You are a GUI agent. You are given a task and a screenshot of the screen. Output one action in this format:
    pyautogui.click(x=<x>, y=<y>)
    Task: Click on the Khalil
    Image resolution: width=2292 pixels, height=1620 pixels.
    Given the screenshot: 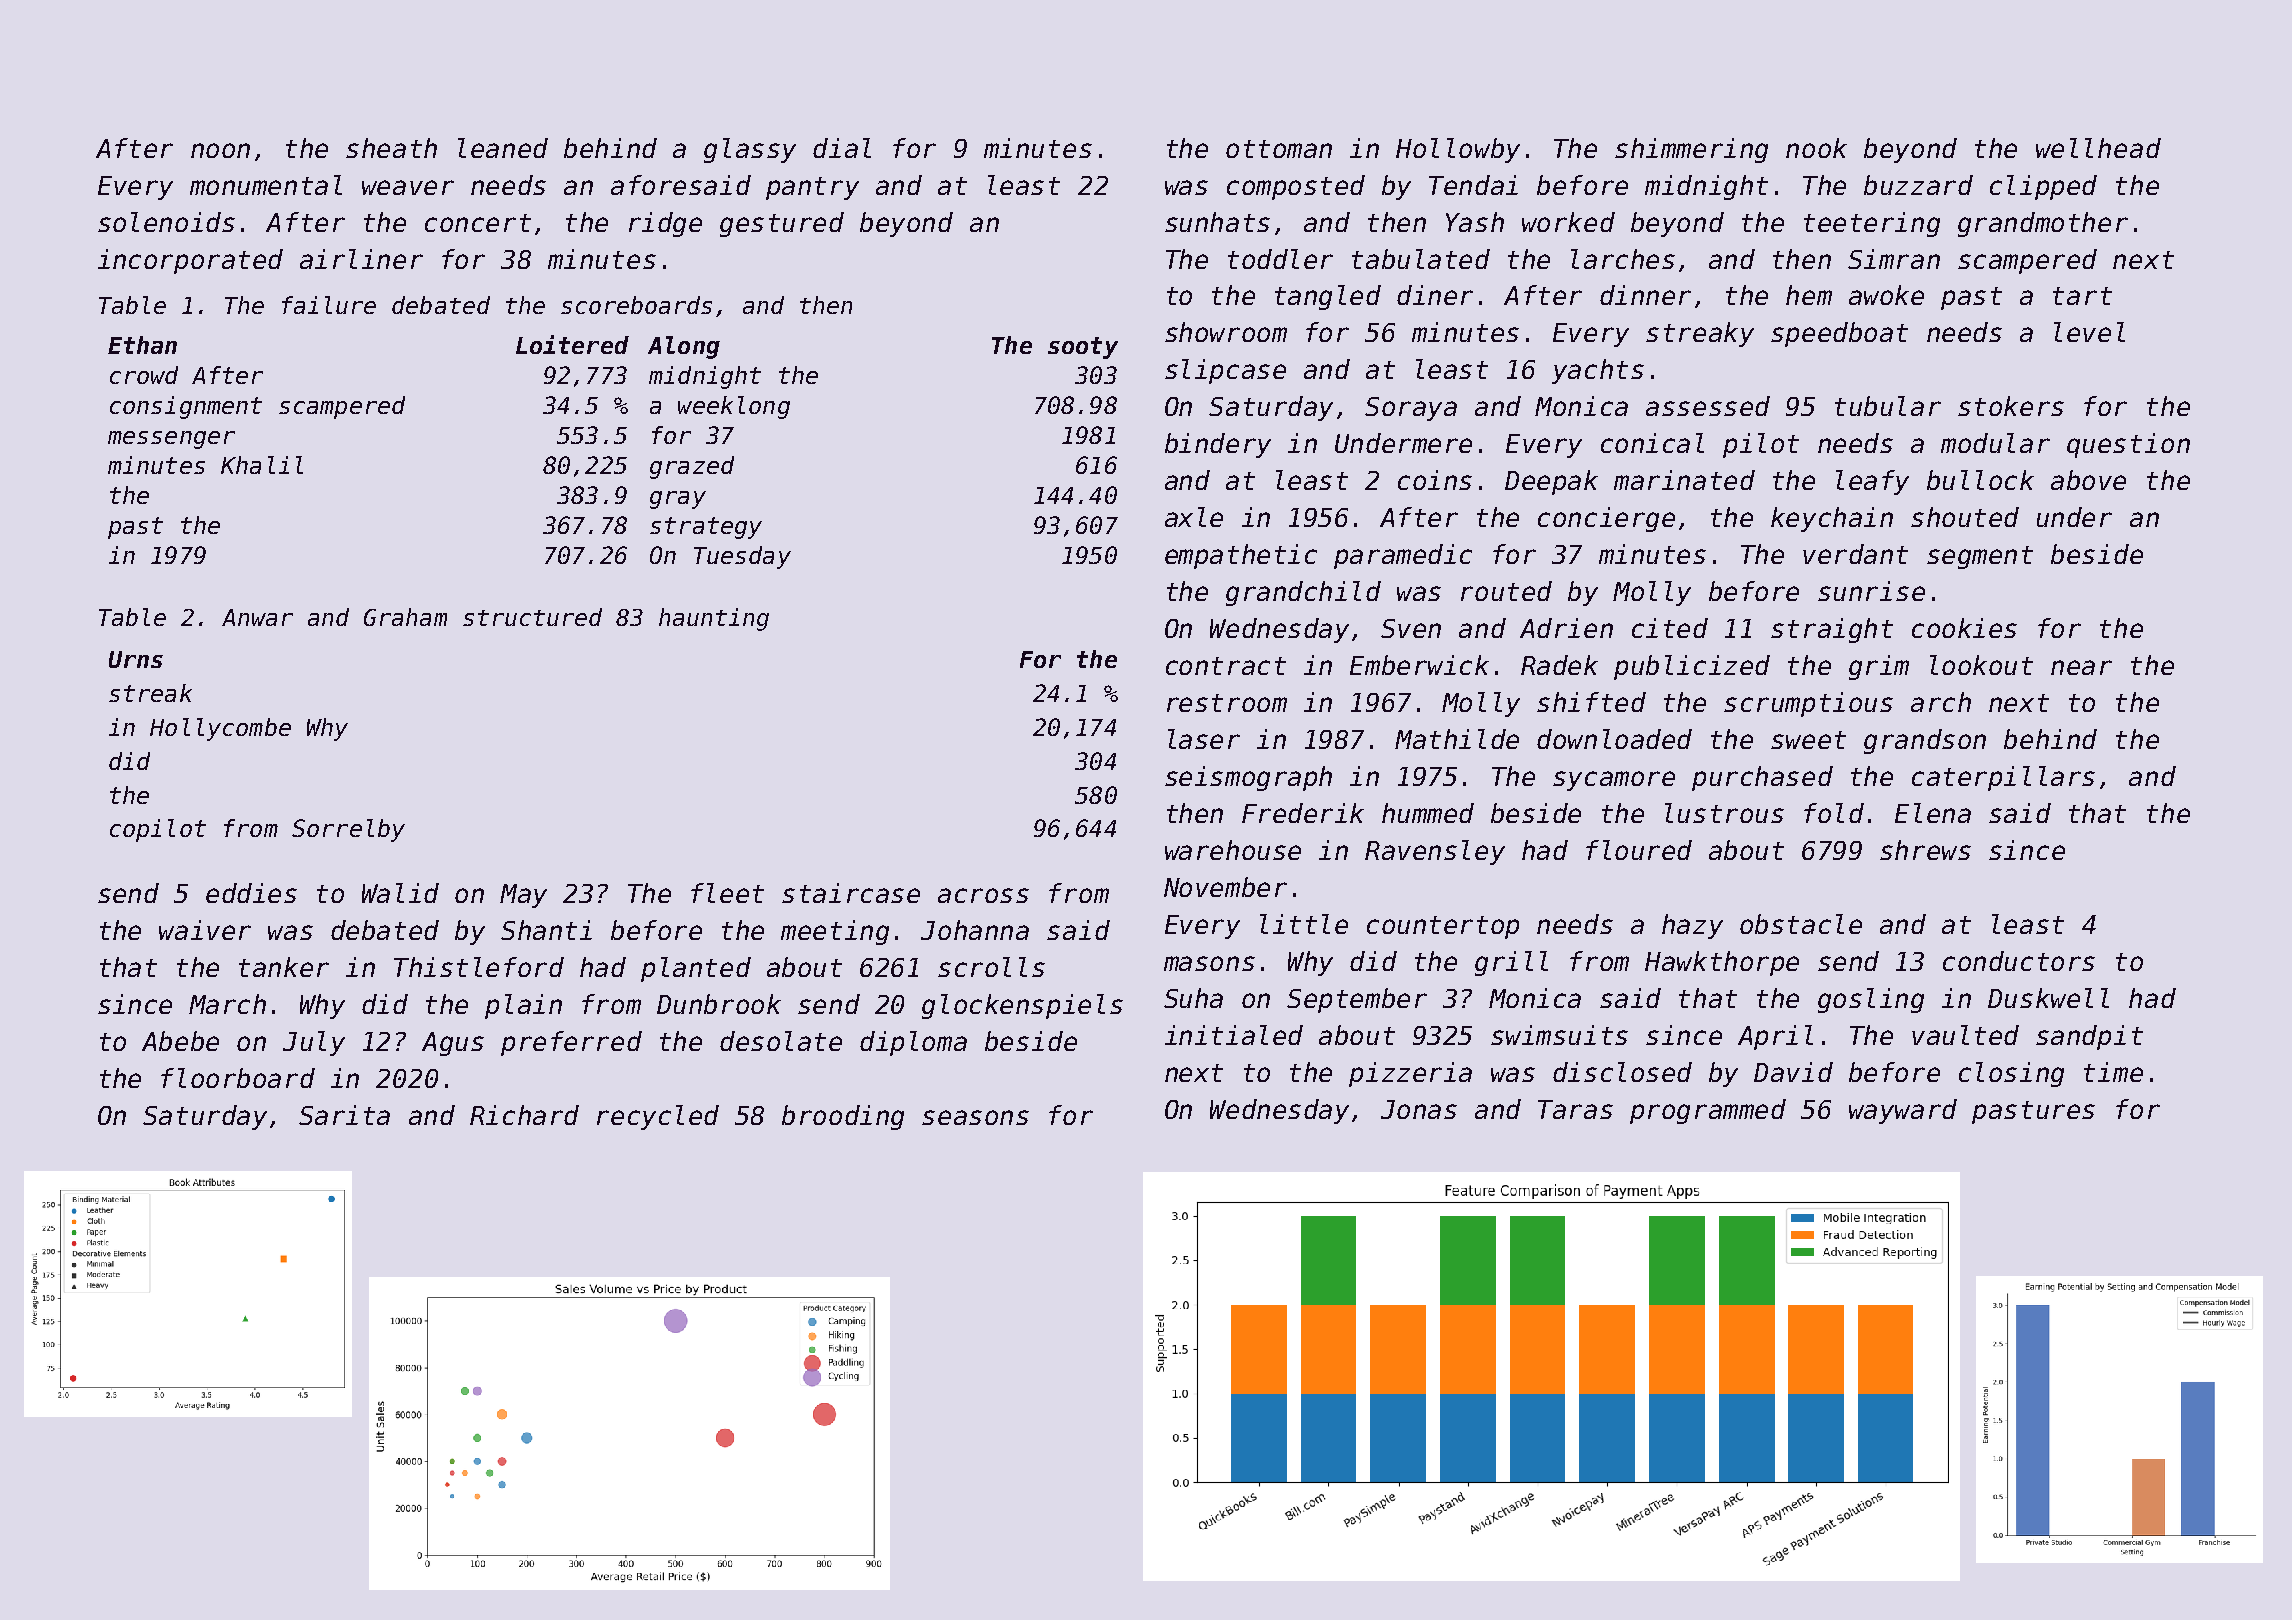 What is the action you would take?
    pyautogui.click(x=262, y=465)
